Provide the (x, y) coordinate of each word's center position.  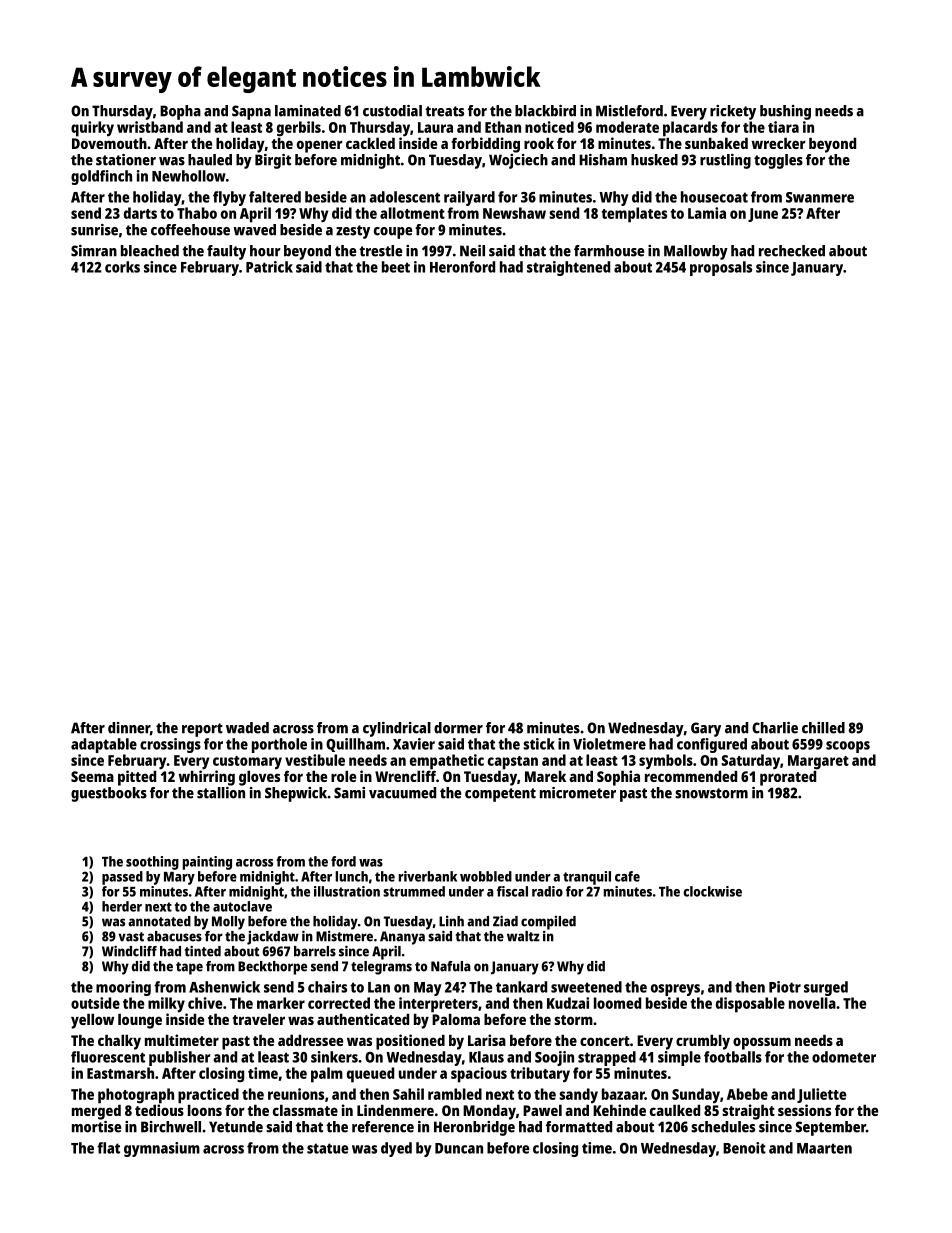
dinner (129, 728)
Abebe (747, 1094)
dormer (458, 728)
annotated (159, 921)
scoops (848, 747)
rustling (725, 161)
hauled (210, 160)
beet (396, 267)
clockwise (712, 891)
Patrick (269, 267)
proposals (721, 268)
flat (108, 1148)
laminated (308, 111)
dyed (396, 1149)
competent (500, 795)
